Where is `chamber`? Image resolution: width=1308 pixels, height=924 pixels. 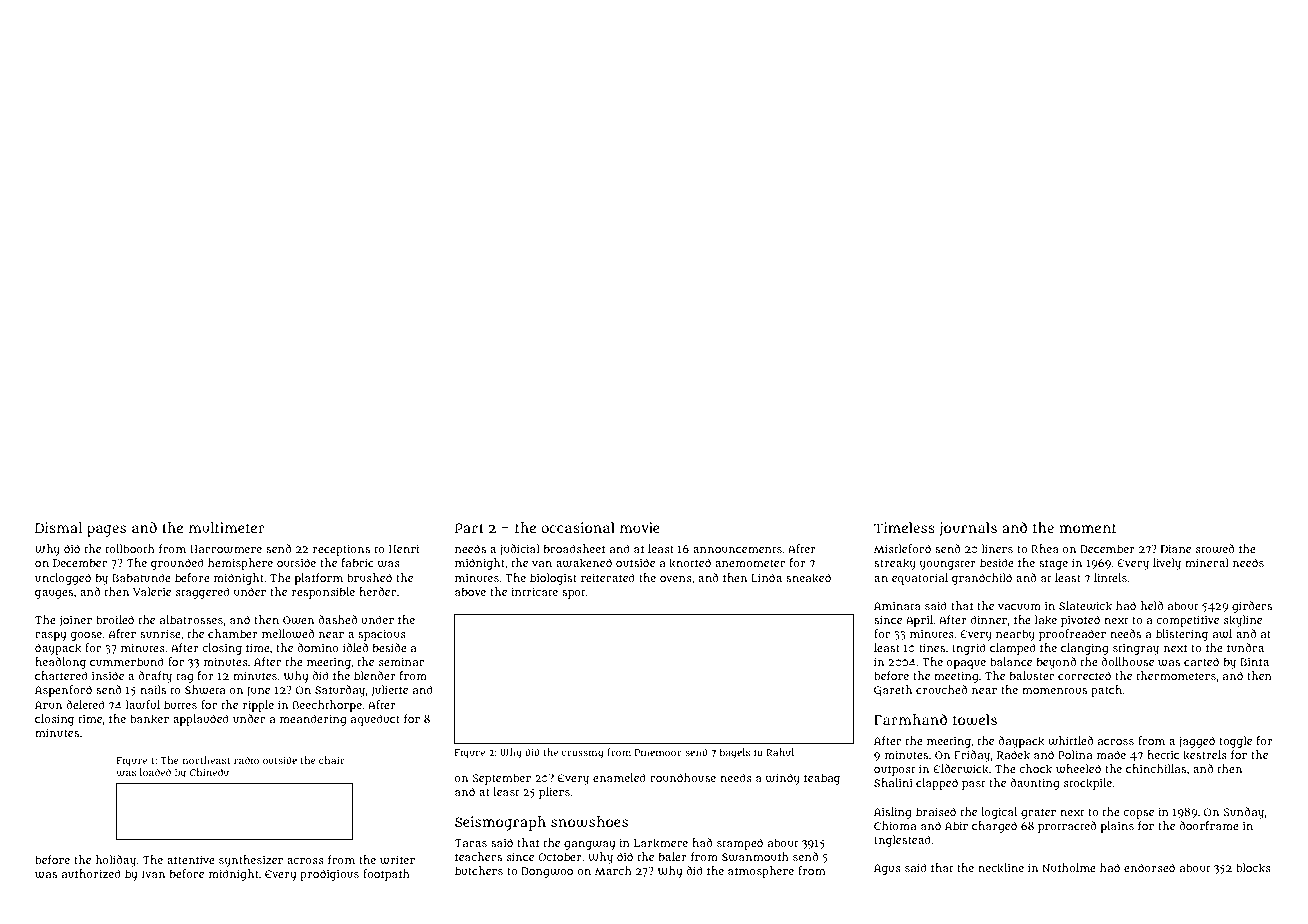 chamber is located at coordinates (233, 633).
